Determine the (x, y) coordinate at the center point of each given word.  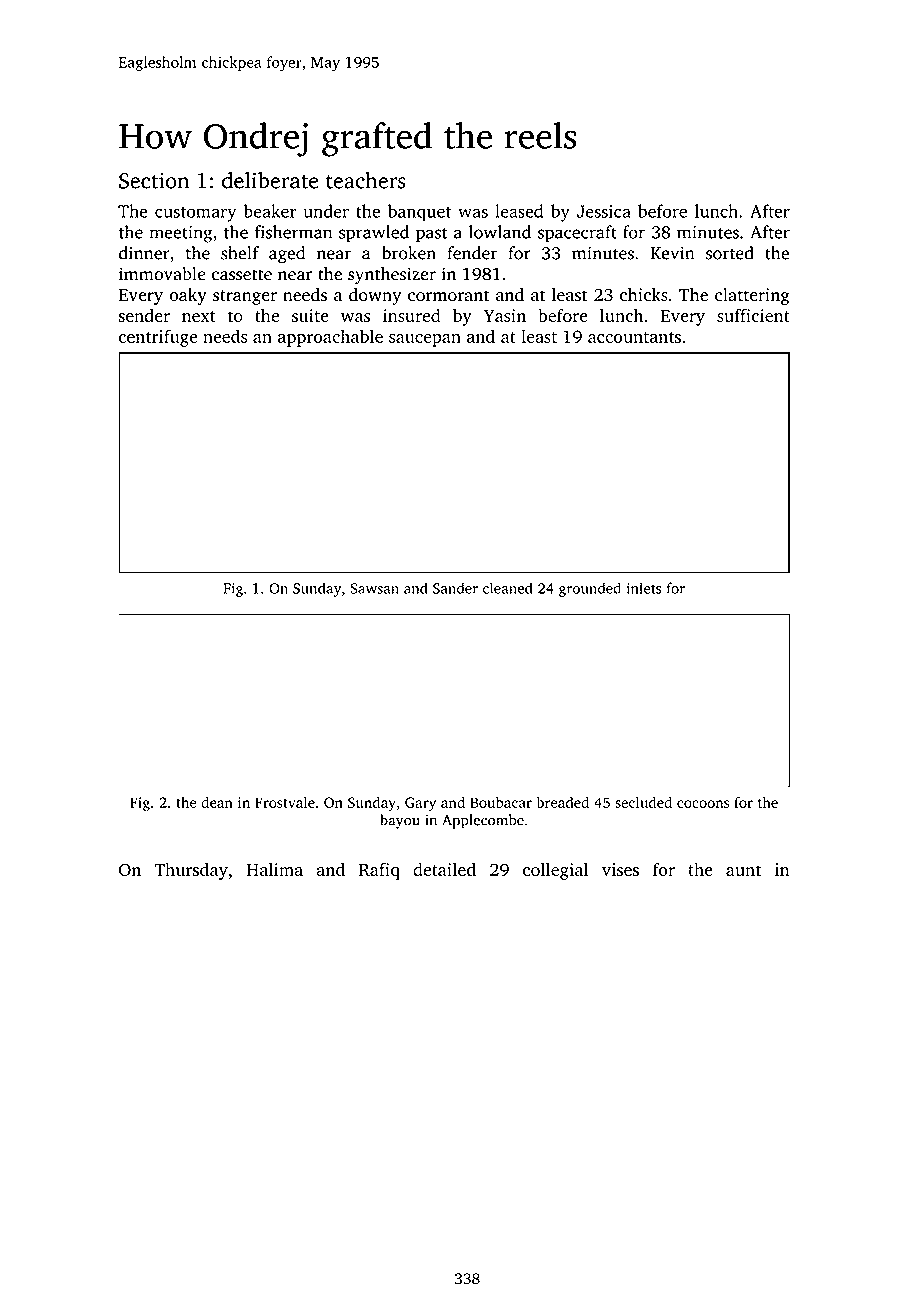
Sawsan (374, 588)
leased (519, 211)
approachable (330, 338)
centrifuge (158, 338)
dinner (144, 253)
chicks (644, 295)
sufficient (753, 315)
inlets (644, 588)
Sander (455, 588)
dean (217, 802)
